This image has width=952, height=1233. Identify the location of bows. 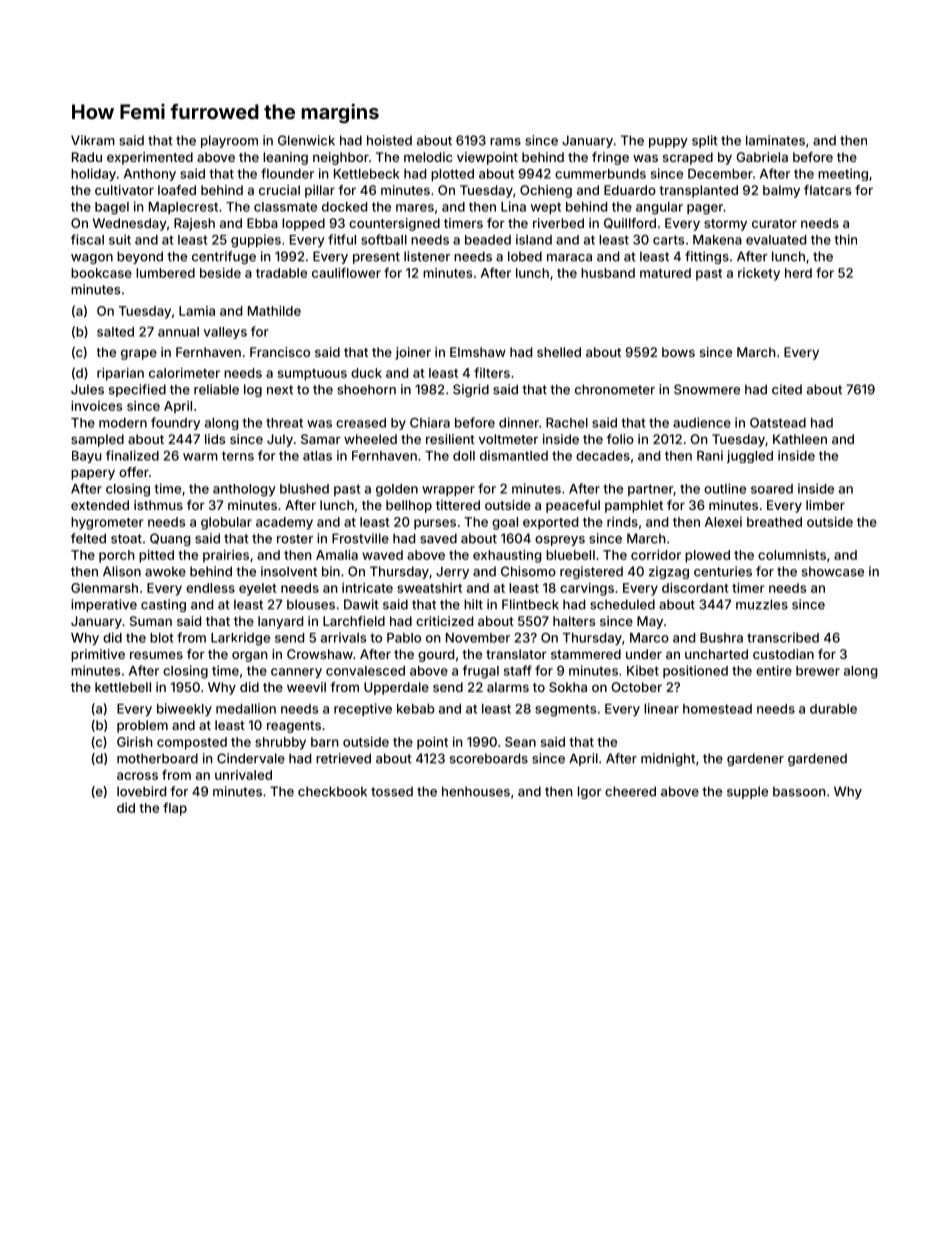
(678, 352).
